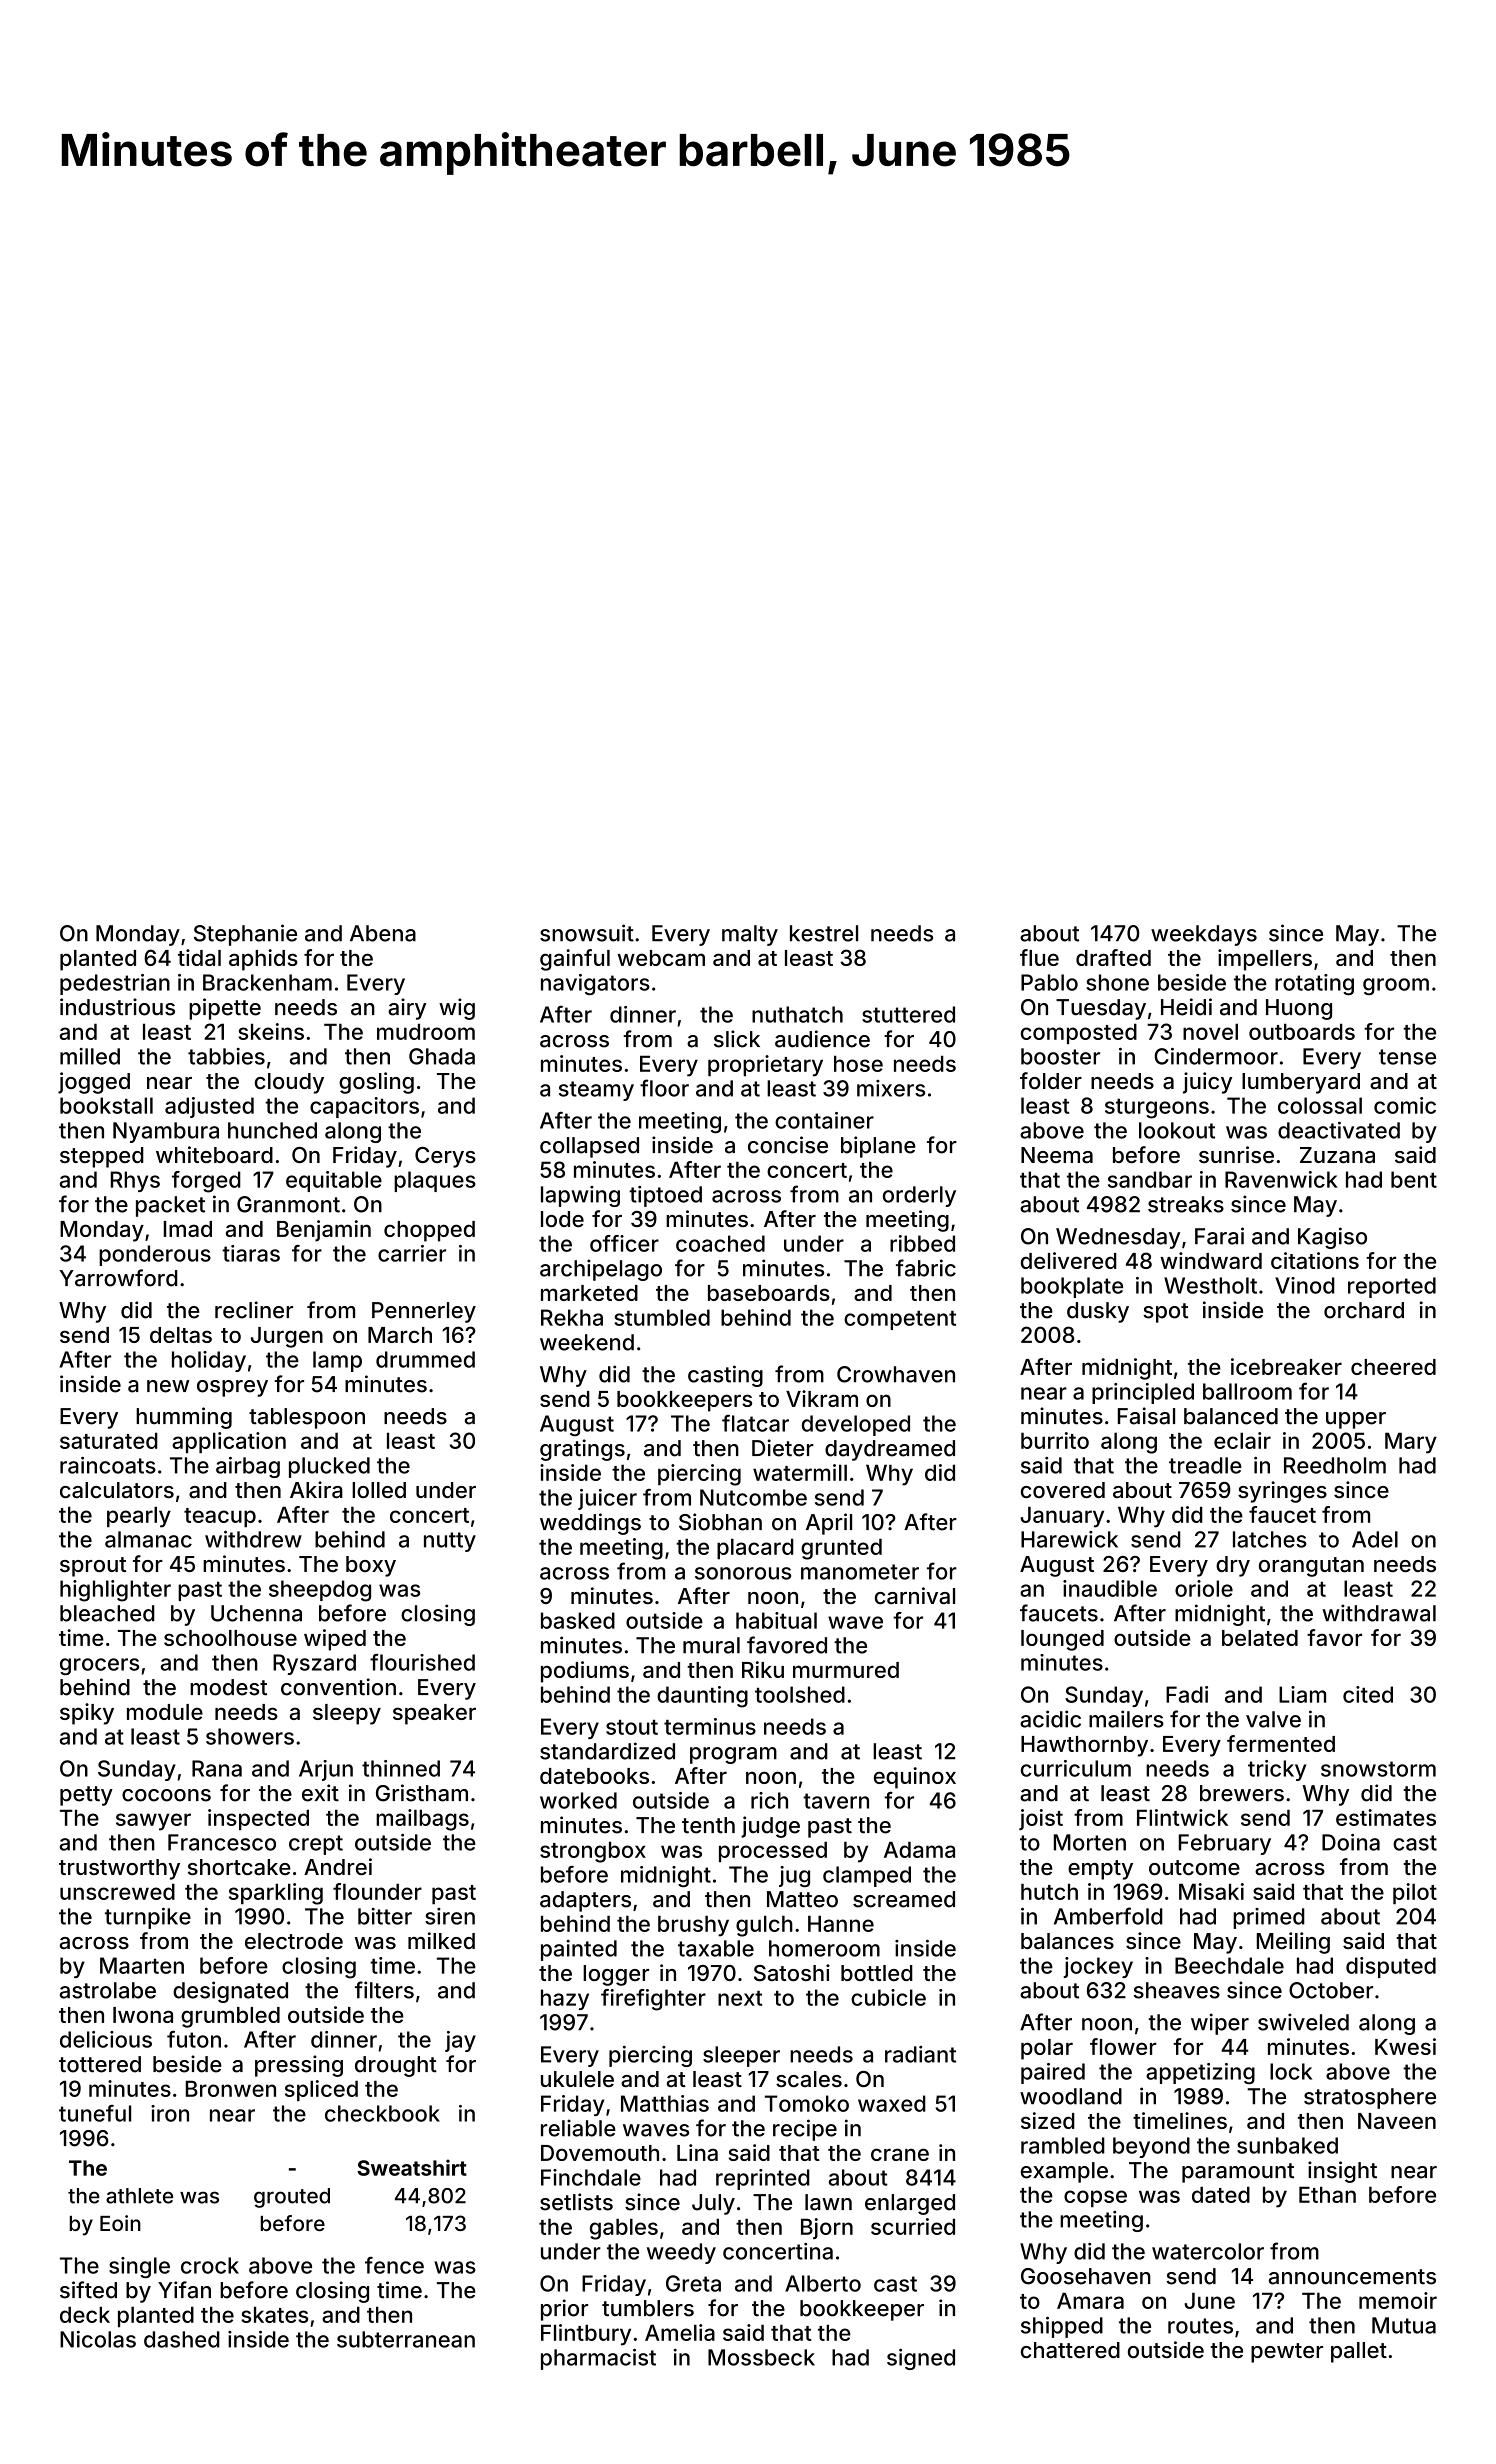 The width and height of the screenshot is (1496, 2464). Describe the element at coordinates (182, 2339) in the screenshot. I see `dashed` at that location.
